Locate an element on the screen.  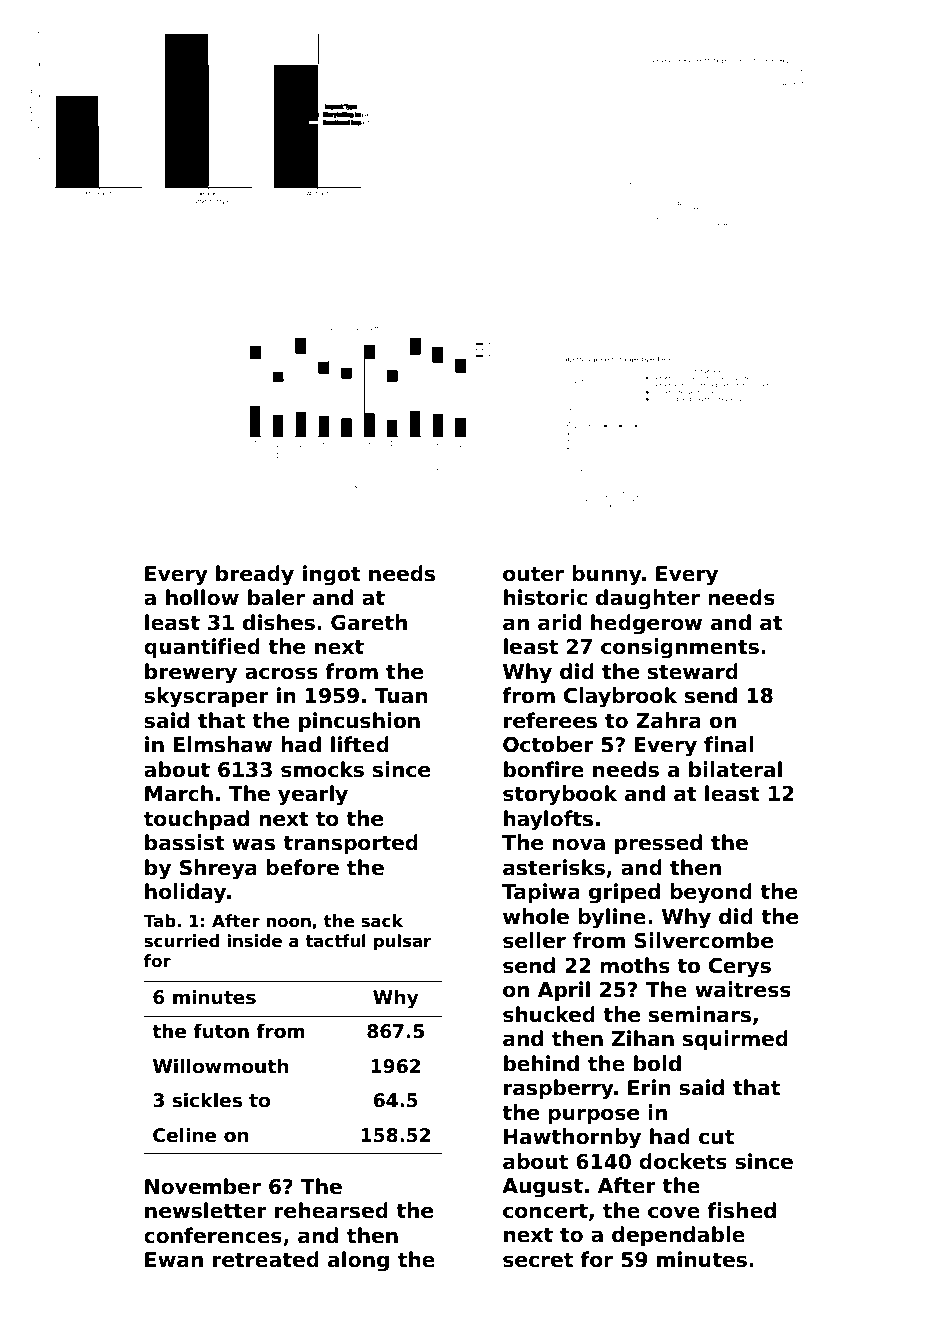
hollow is located at coordinates (202, 597).
